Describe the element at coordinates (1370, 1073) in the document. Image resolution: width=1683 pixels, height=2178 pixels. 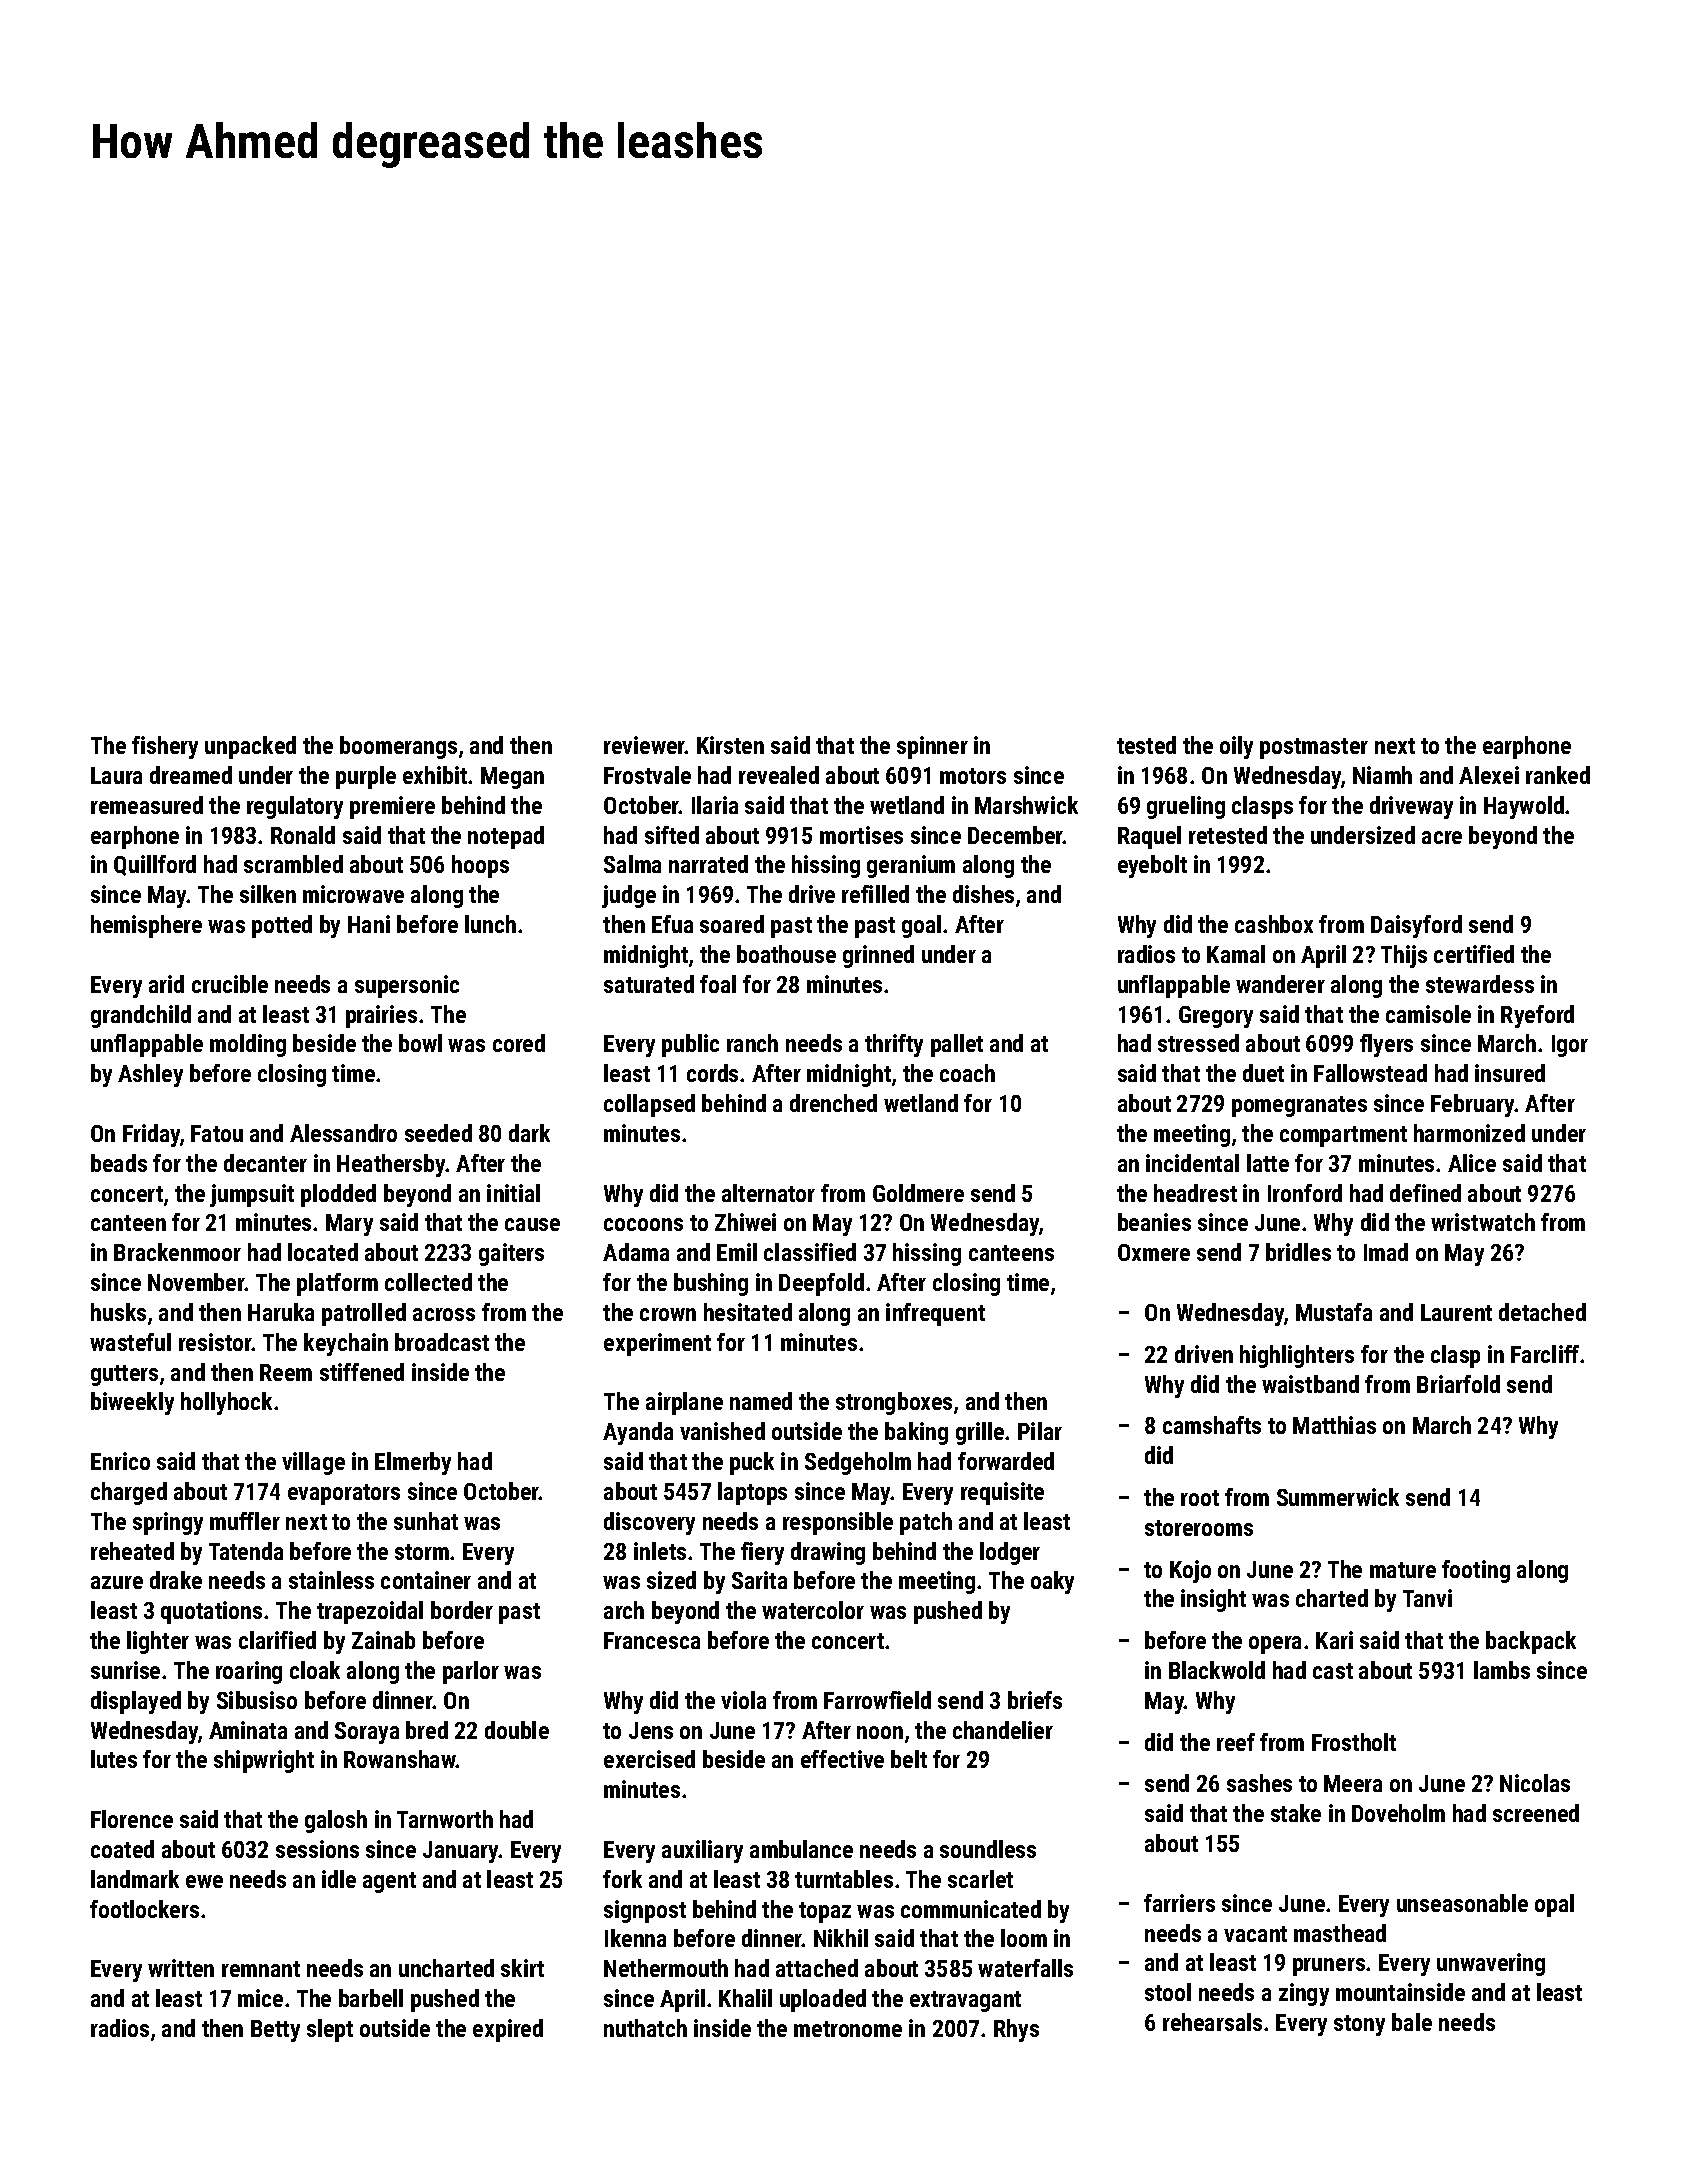
I see `Fallowstead` at that location.
